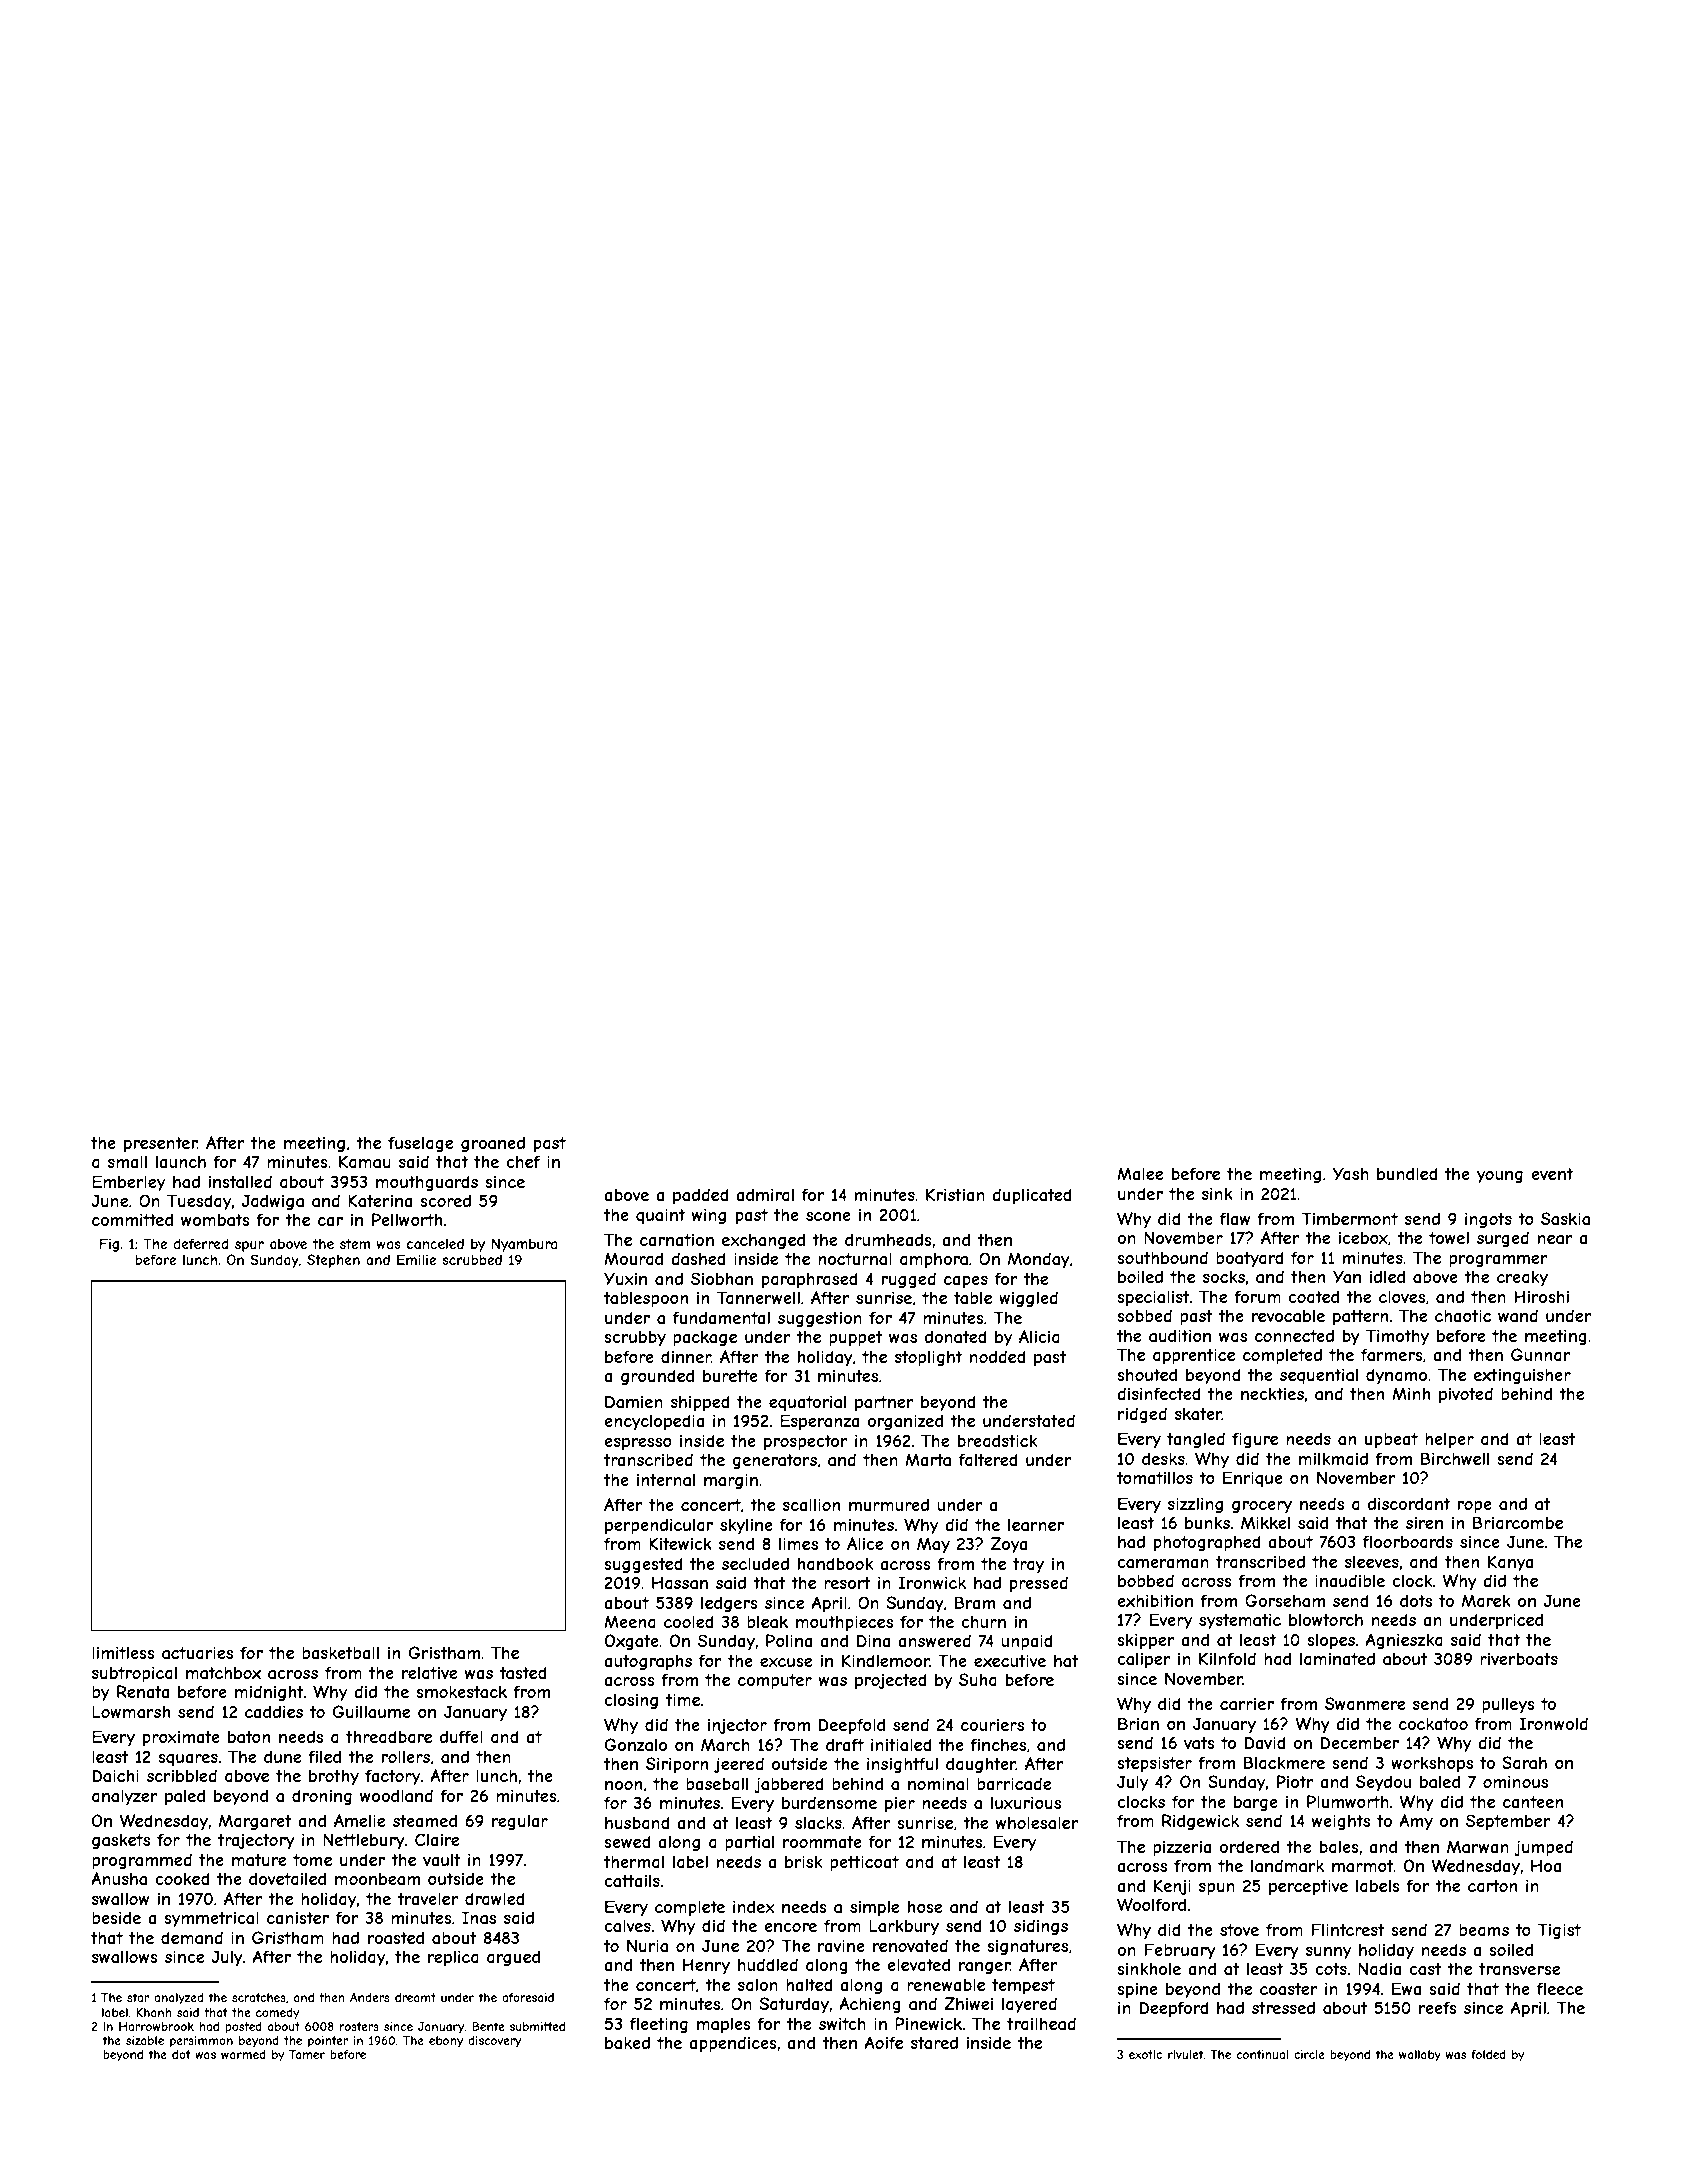 The height and width of the image is (2178, 1683). What do you see at coordinates (765, 1194) in the image?
I see `admiral` at bounding box center [765, 1194].
